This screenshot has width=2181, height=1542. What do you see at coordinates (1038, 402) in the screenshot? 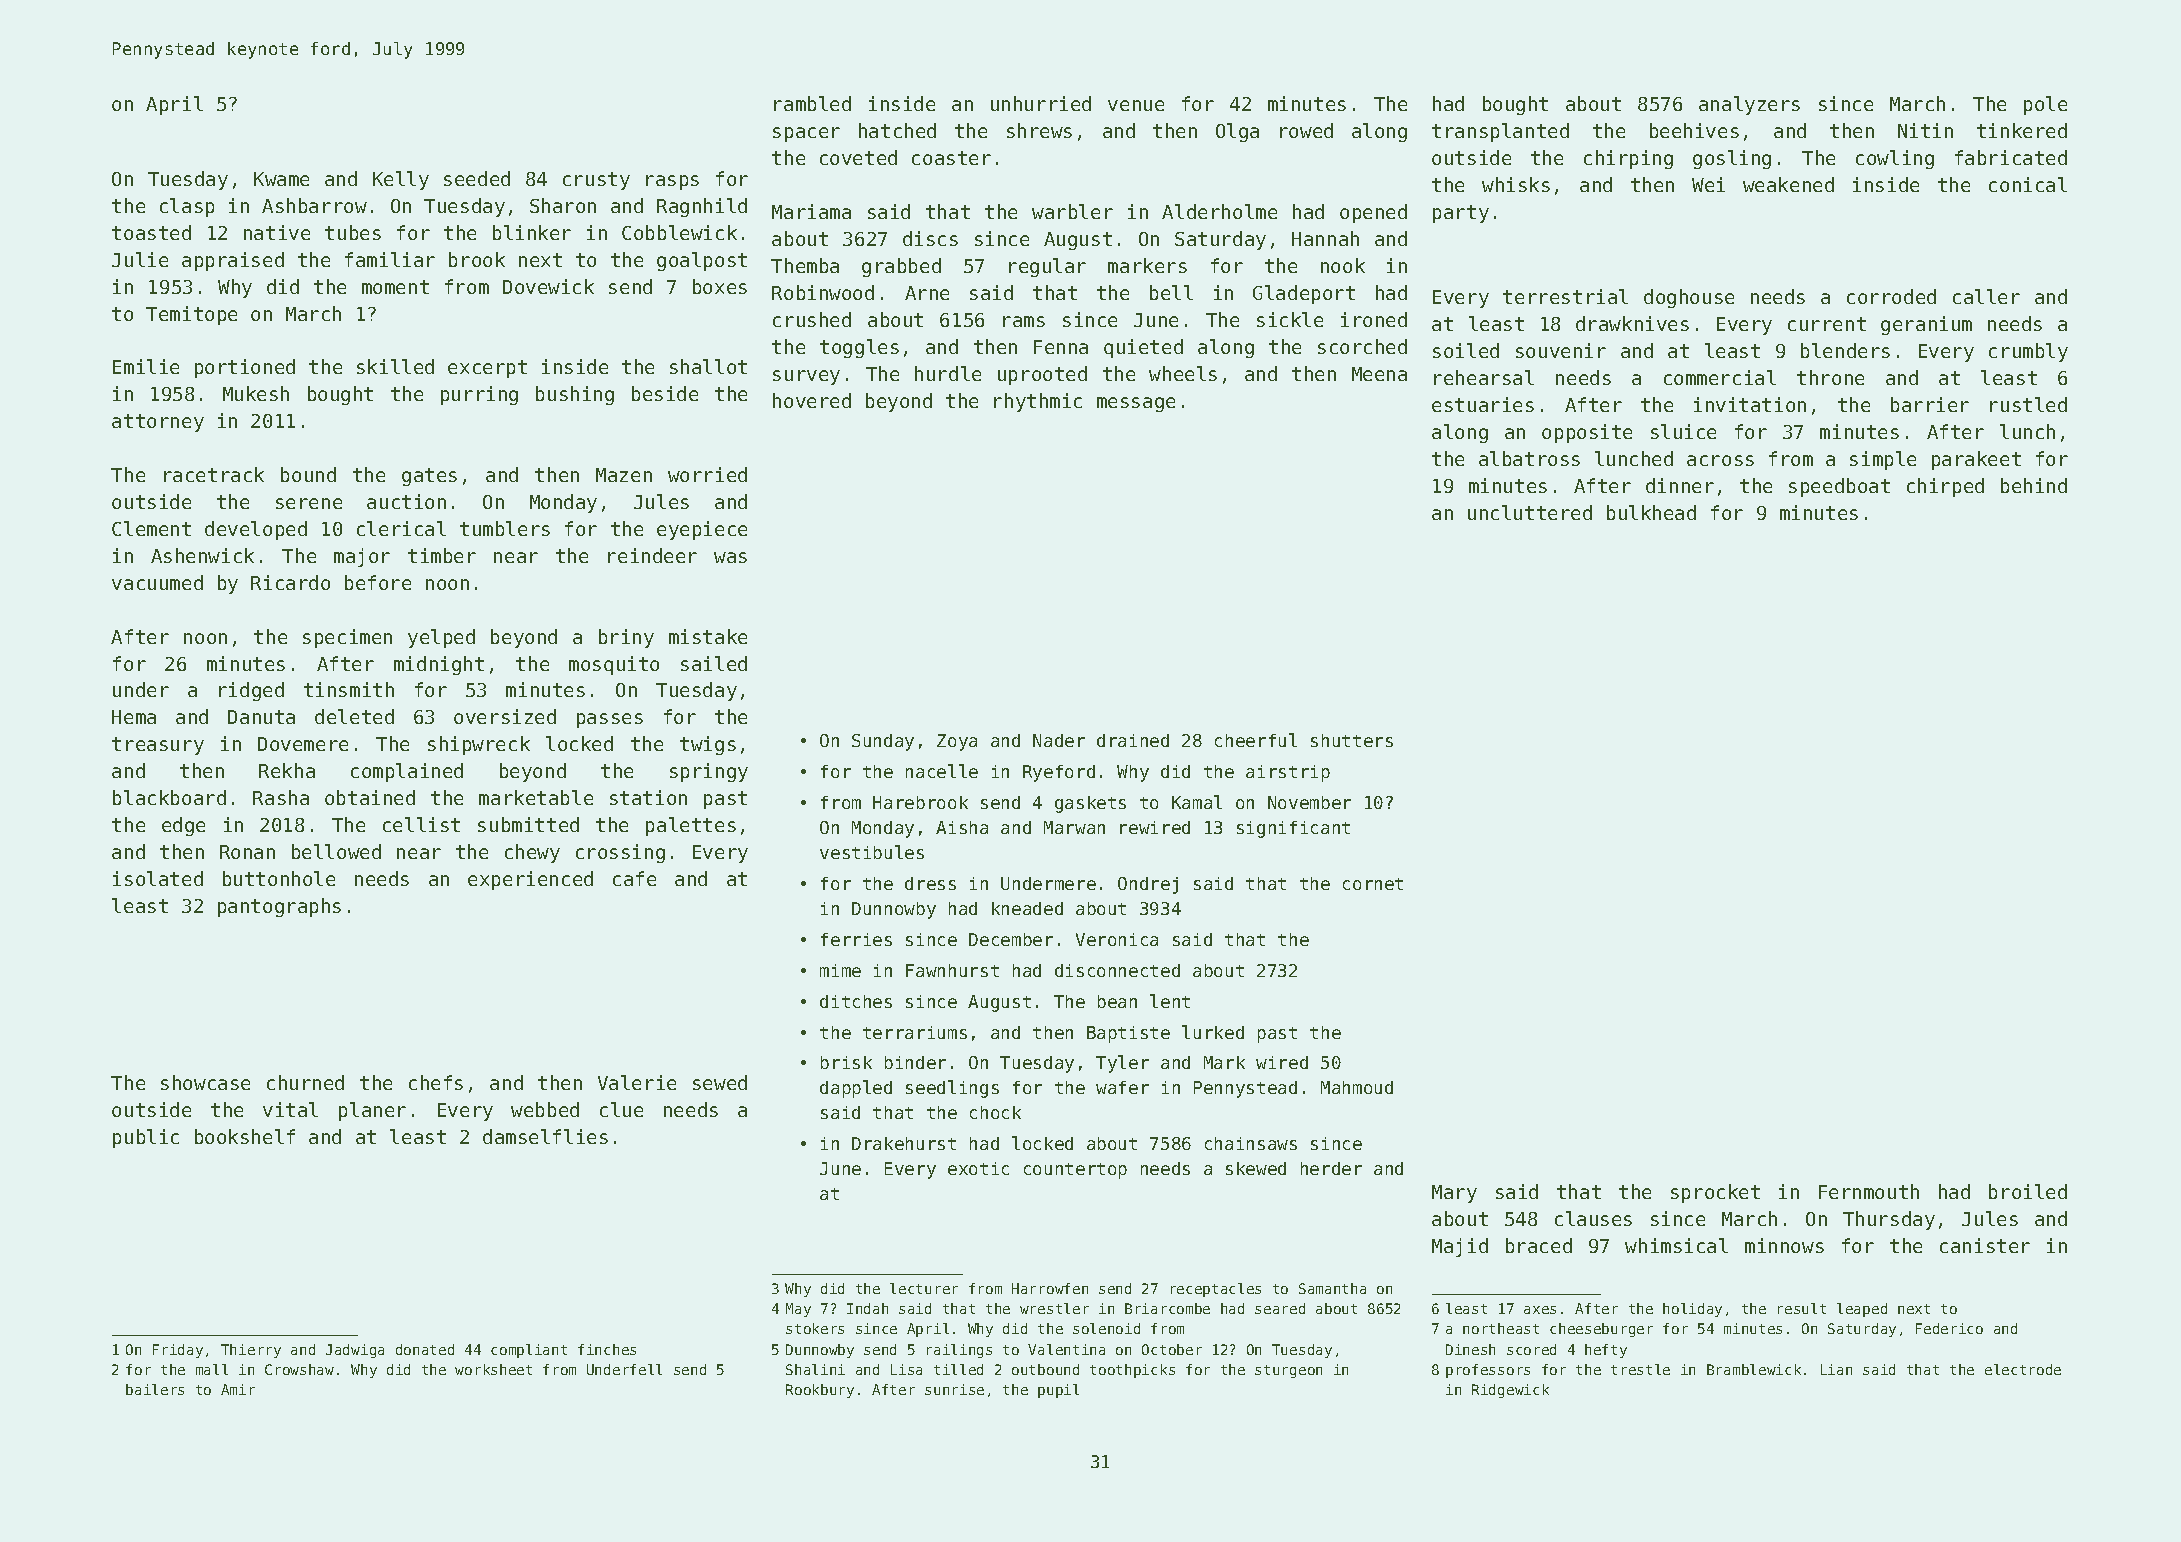
I see `rhythmic` at bounding box center [1038, 402].
